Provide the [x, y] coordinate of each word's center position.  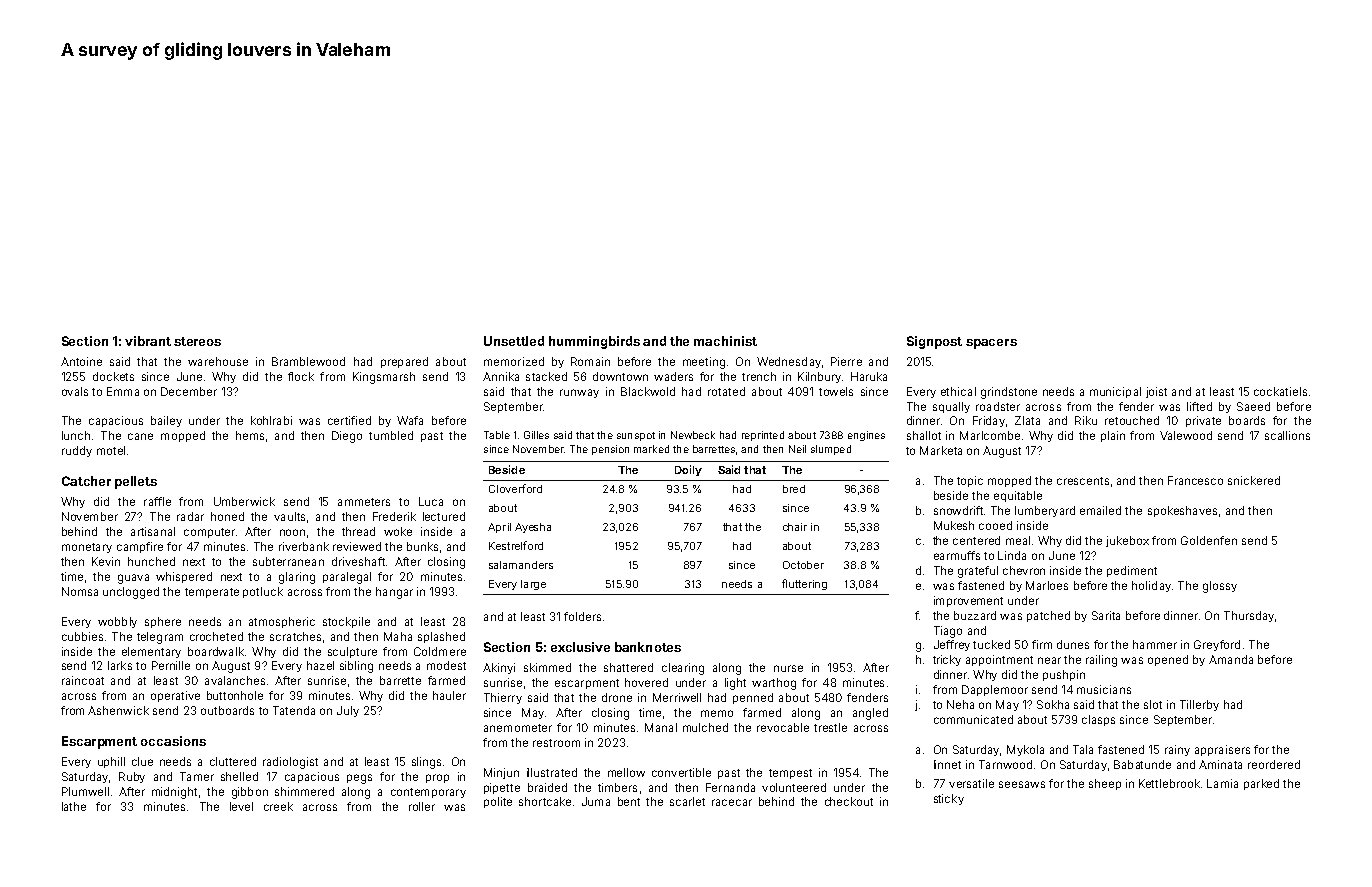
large [533, 585]
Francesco [1195, 480]
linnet [947, 764]
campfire [140, 547]
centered [976, 540]
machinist [725, 341]
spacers [991, 344]
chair [795, 527]
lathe [74, 806]
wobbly [117, 622]
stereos [197, 341]
